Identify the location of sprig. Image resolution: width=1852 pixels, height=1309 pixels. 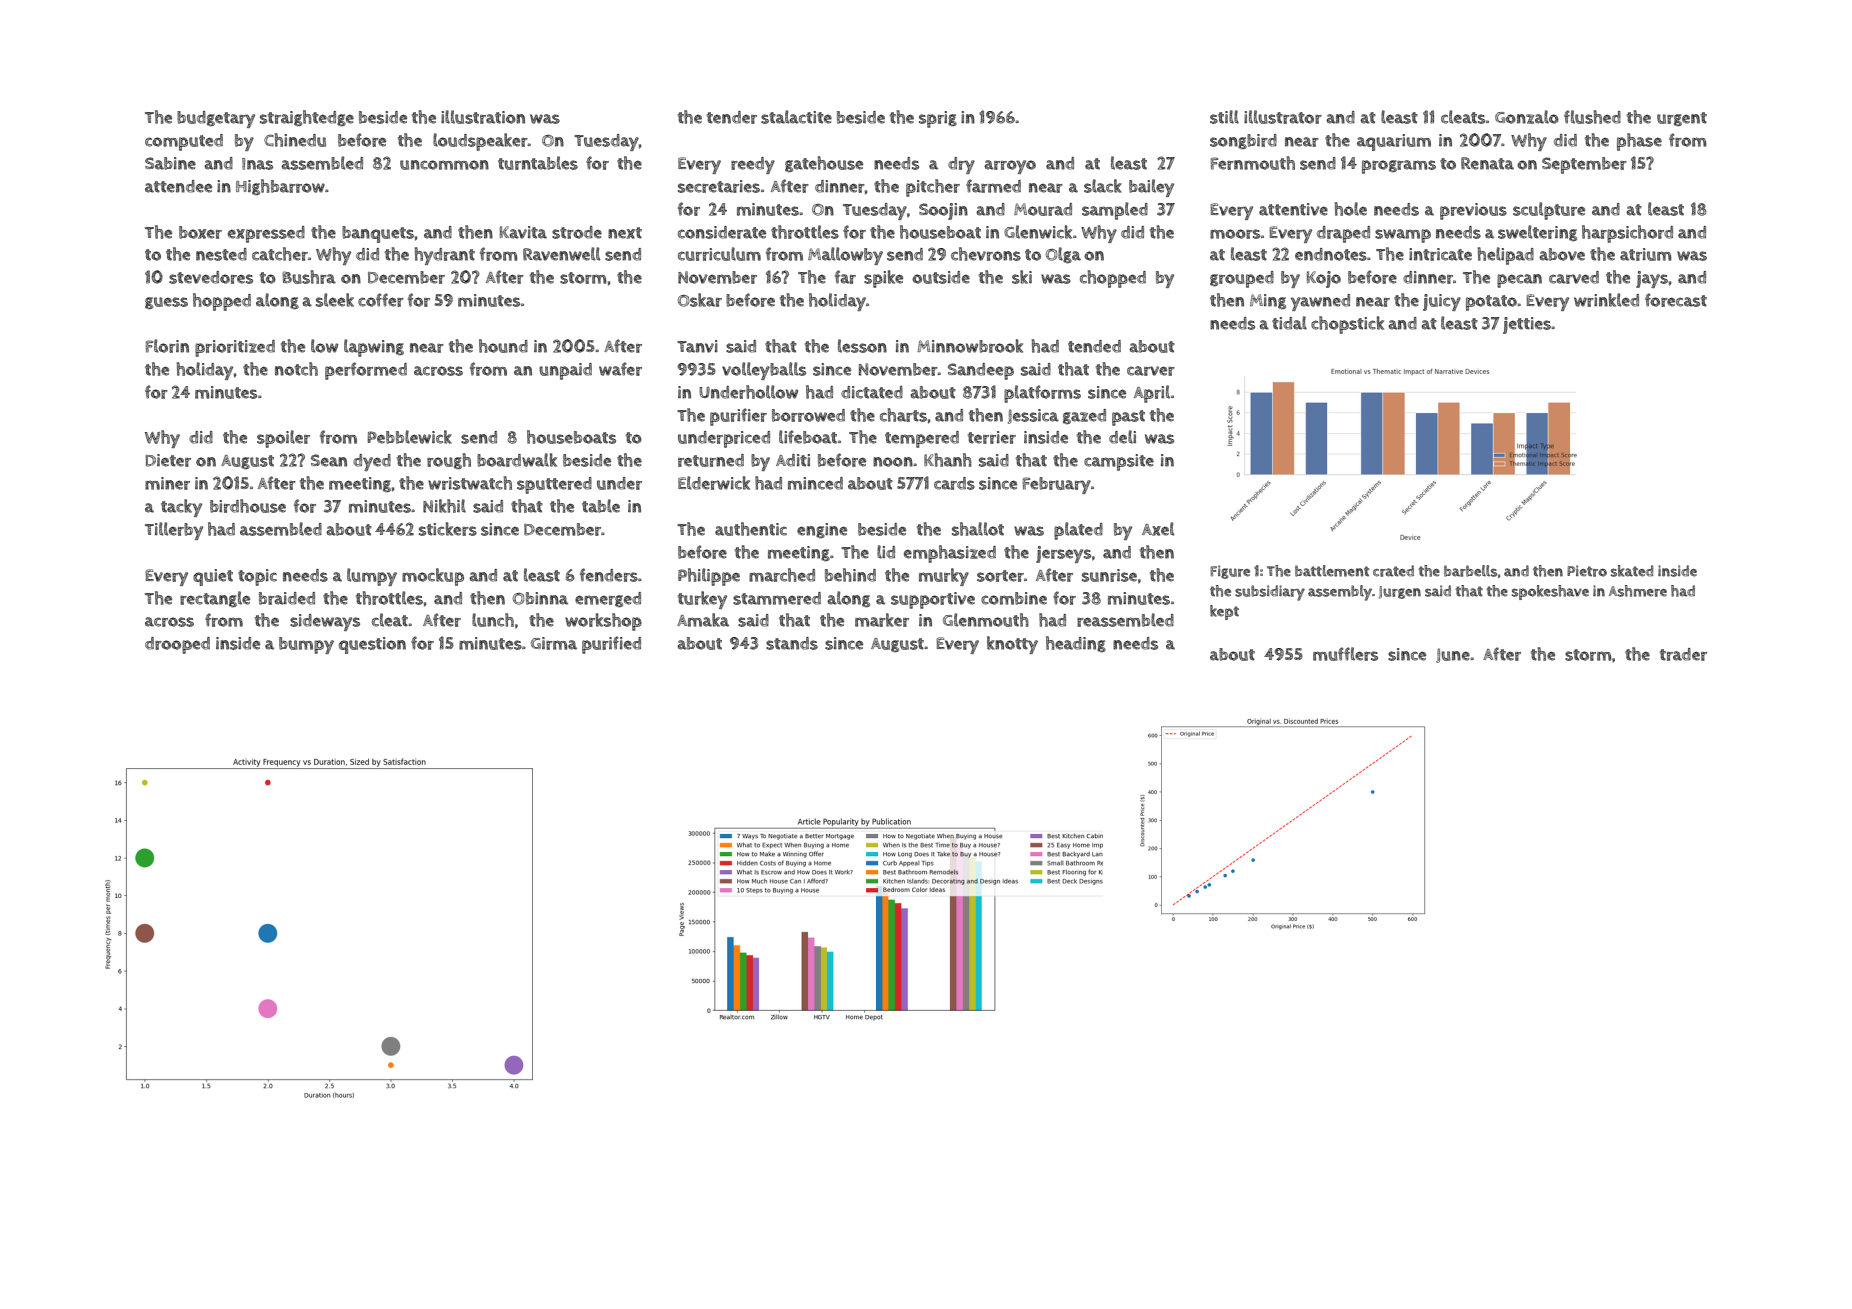
(938, 119).
